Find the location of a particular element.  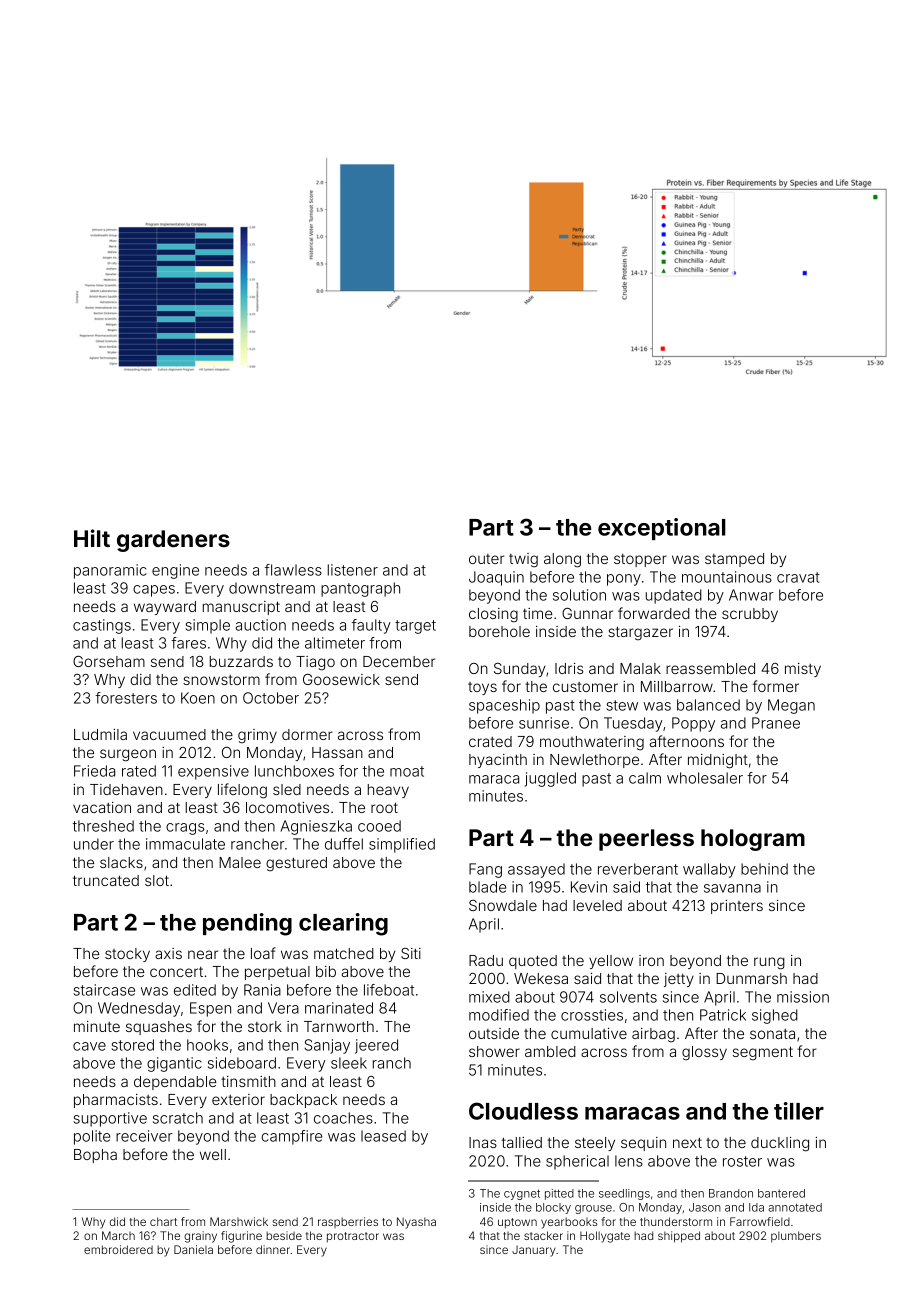

downstream is located at coordinates (272, 588).
